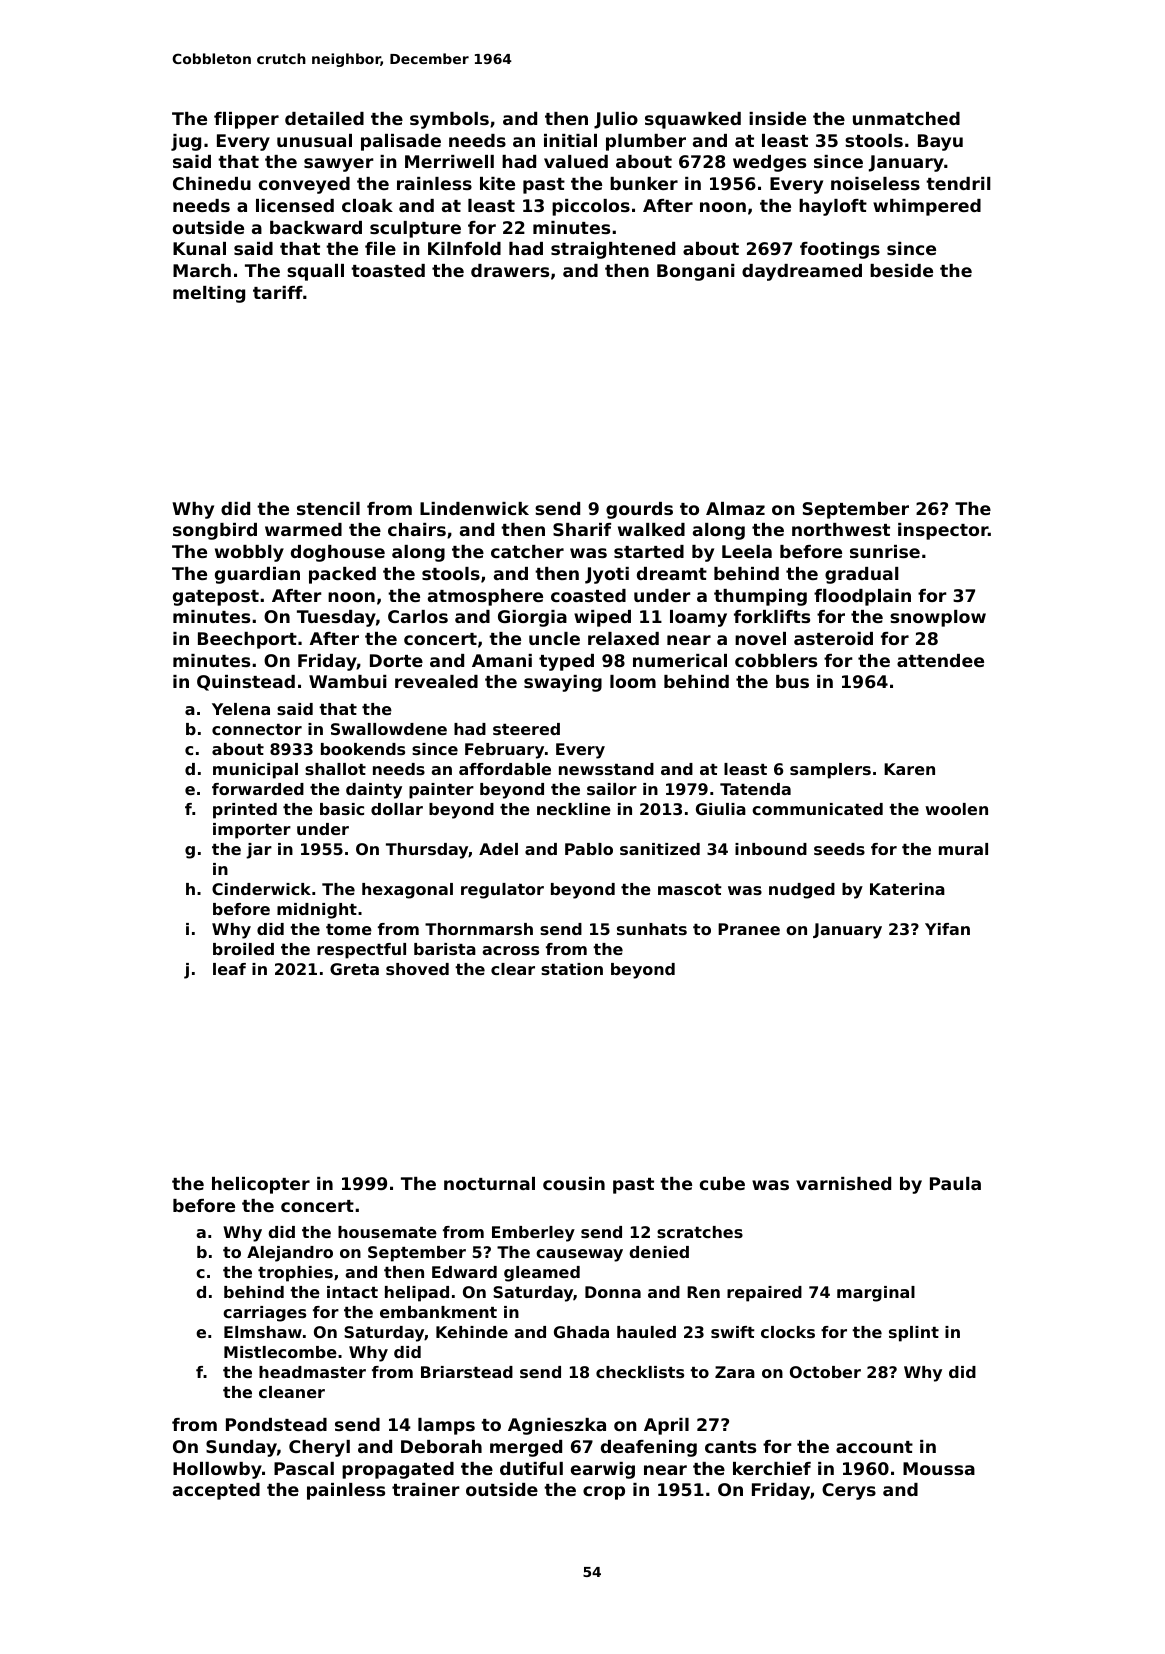  I want to click on Bayu, so click(940, 142).
